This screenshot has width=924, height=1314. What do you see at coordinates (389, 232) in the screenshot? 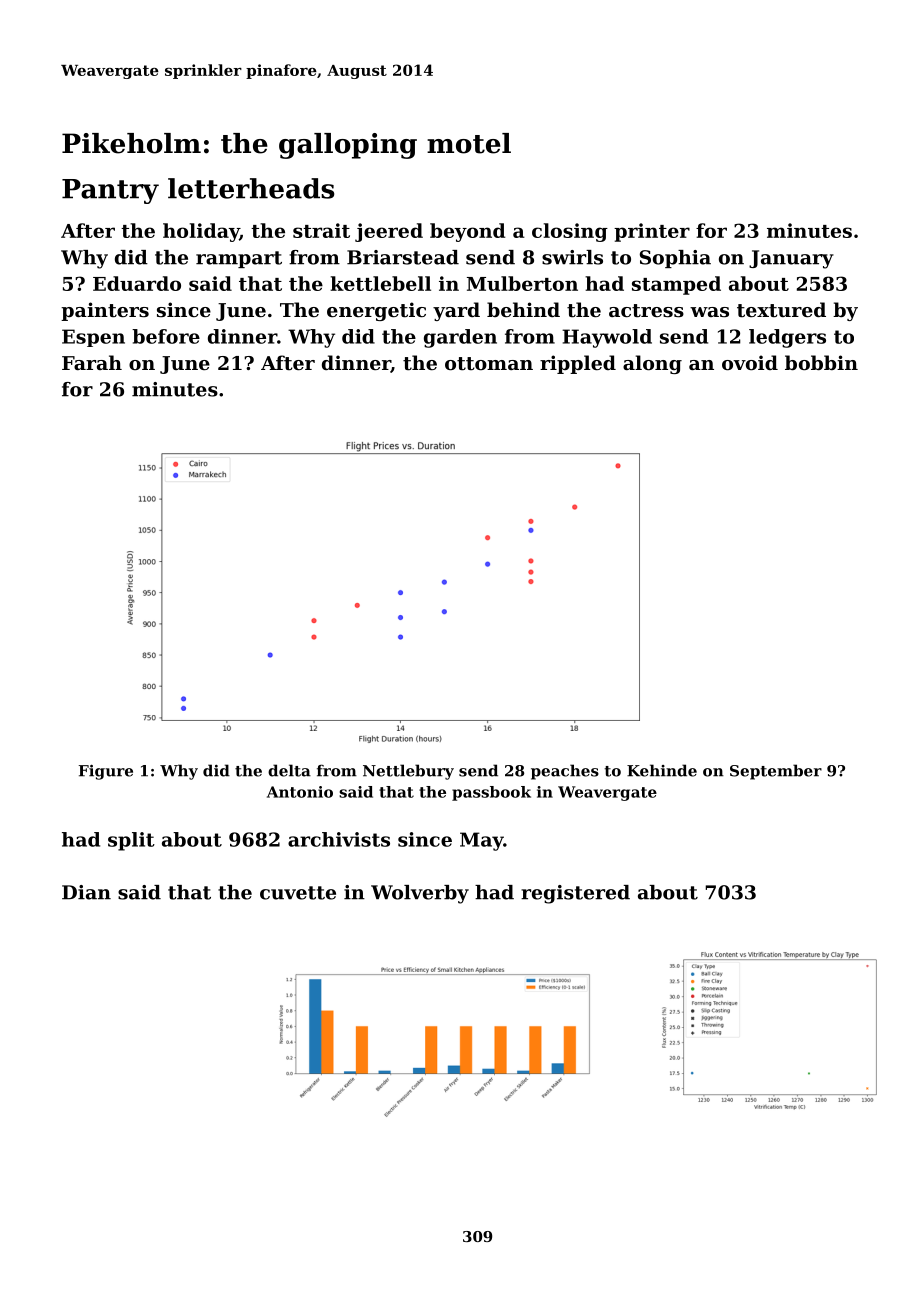
I see `jeered` at bounding box center [389, 232].
